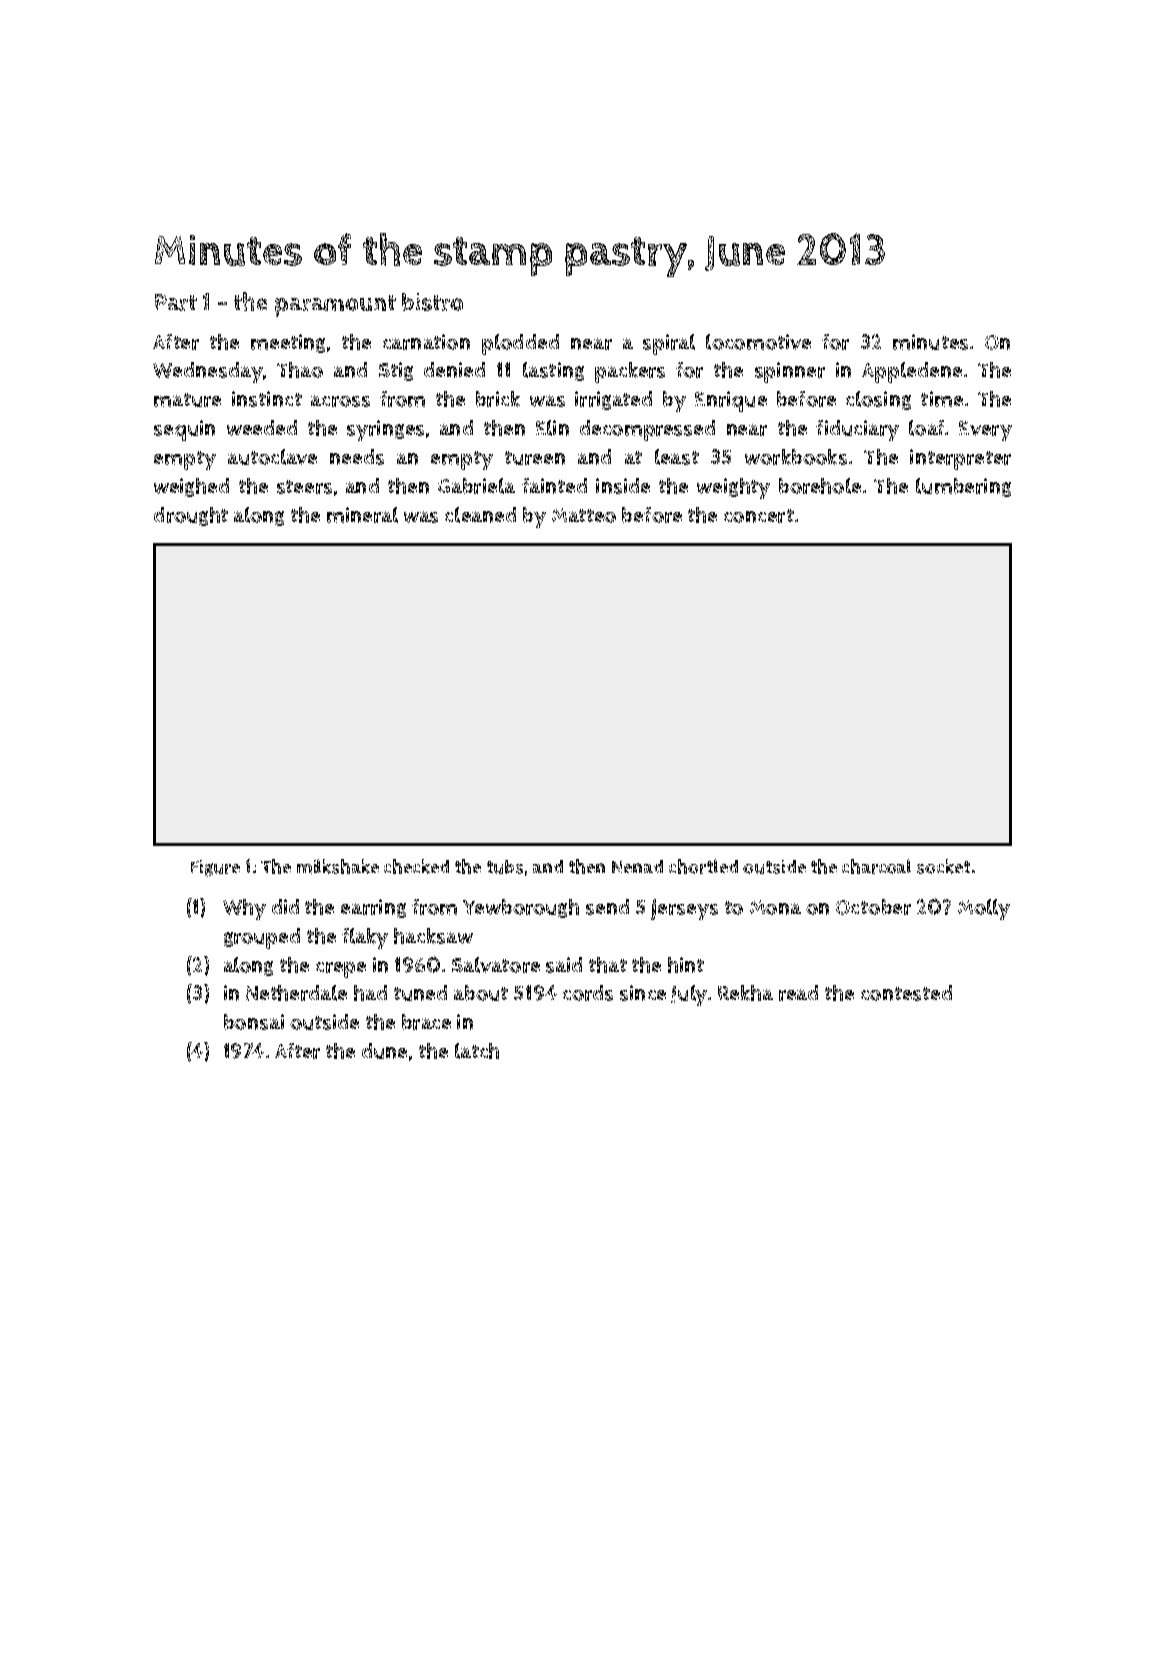 This screenshot has height=1654, width=1165. Describe the element at coordinates (338, 866) in the screenshot. I see `milkshake` at that location.
